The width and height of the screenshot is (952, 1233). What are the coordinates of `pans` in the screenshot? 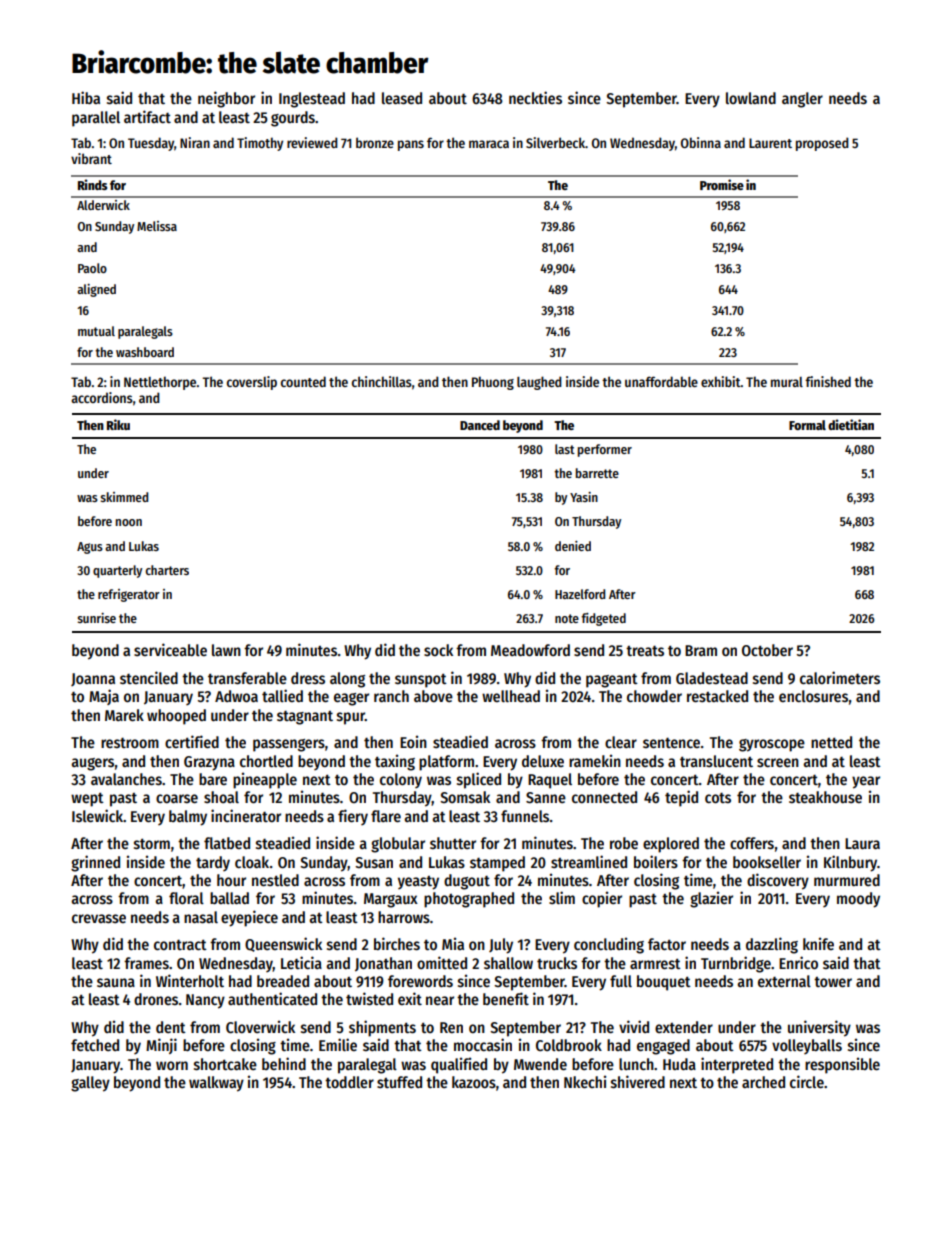 It's located at (411, 145).
